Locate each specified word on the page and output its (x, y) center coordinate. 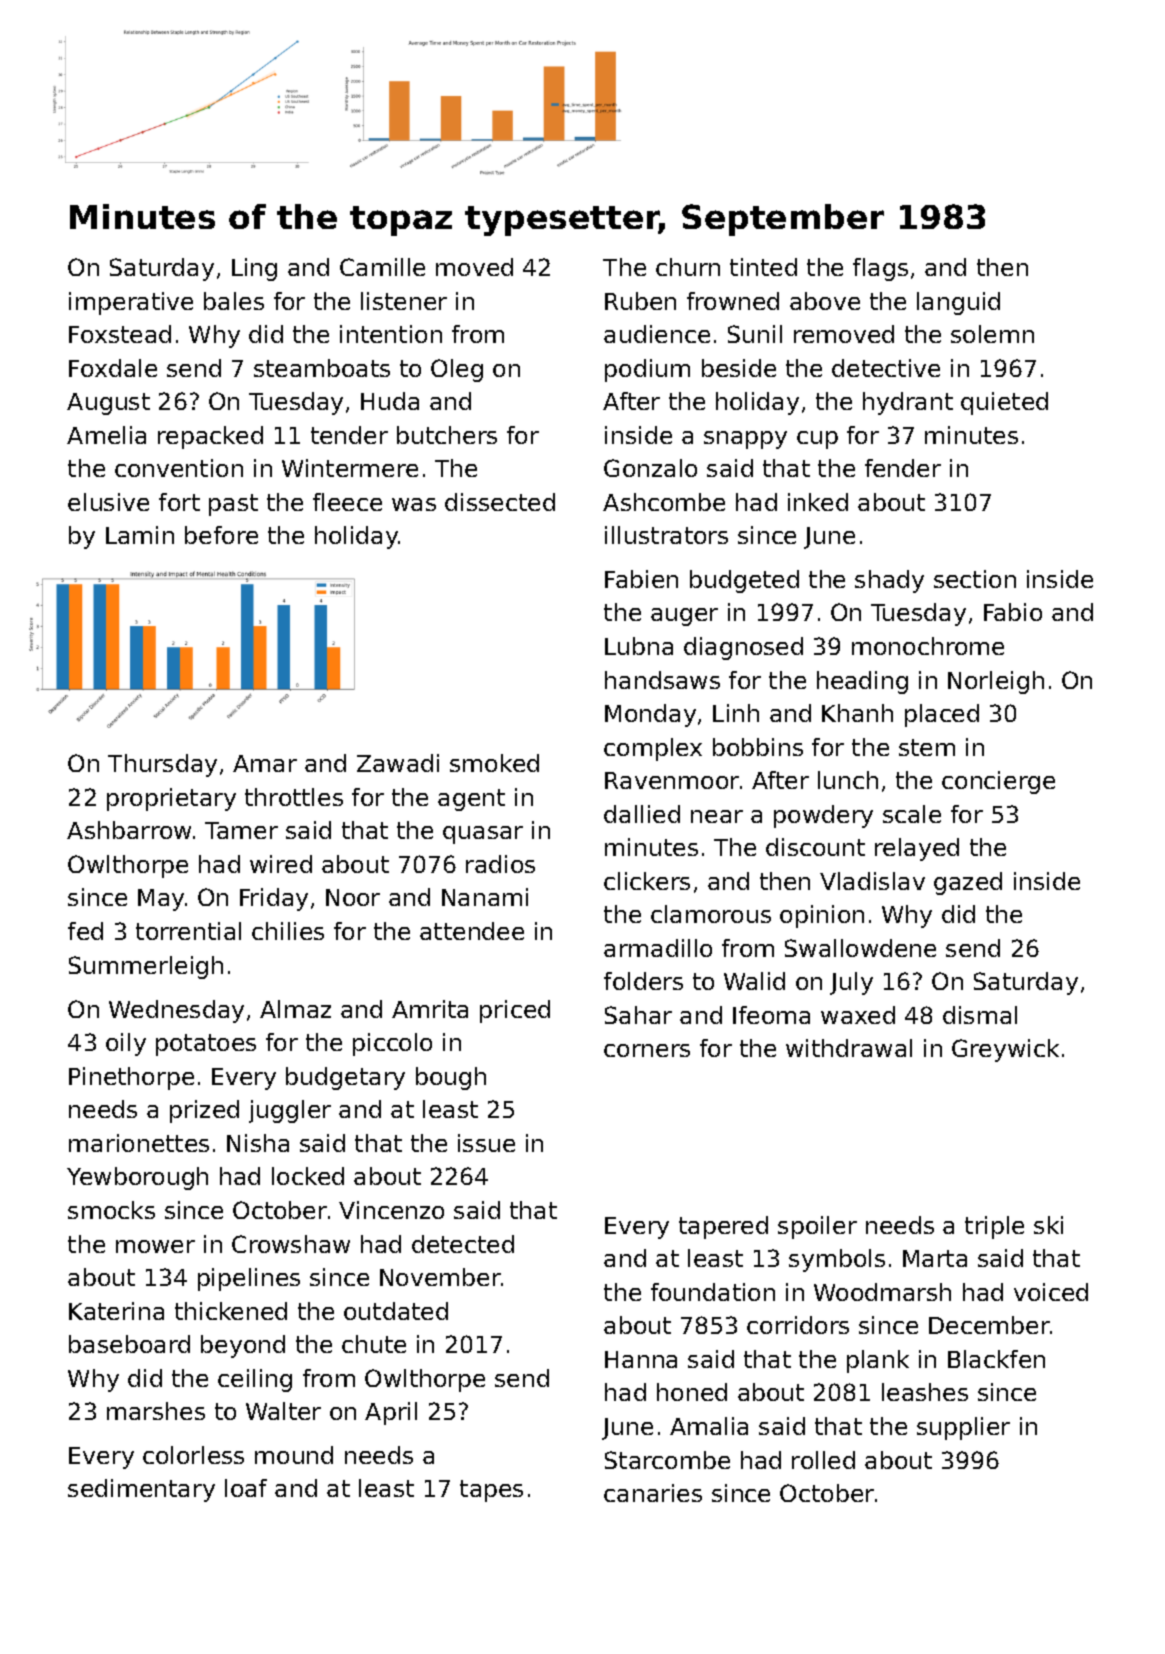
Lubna (639, 646)
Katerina (116, 1311)
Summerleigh (146, 967)
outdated (396, 1311)
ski (1048, 1225)
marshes (156, 1411)
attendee (472, 931)
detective (886, 368)
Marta (935, 1258)
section (975, 579)
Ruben (640, 301)
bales (234, 301)
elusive (108, 502)
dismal (980, 1015)
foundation (713, 1292)
